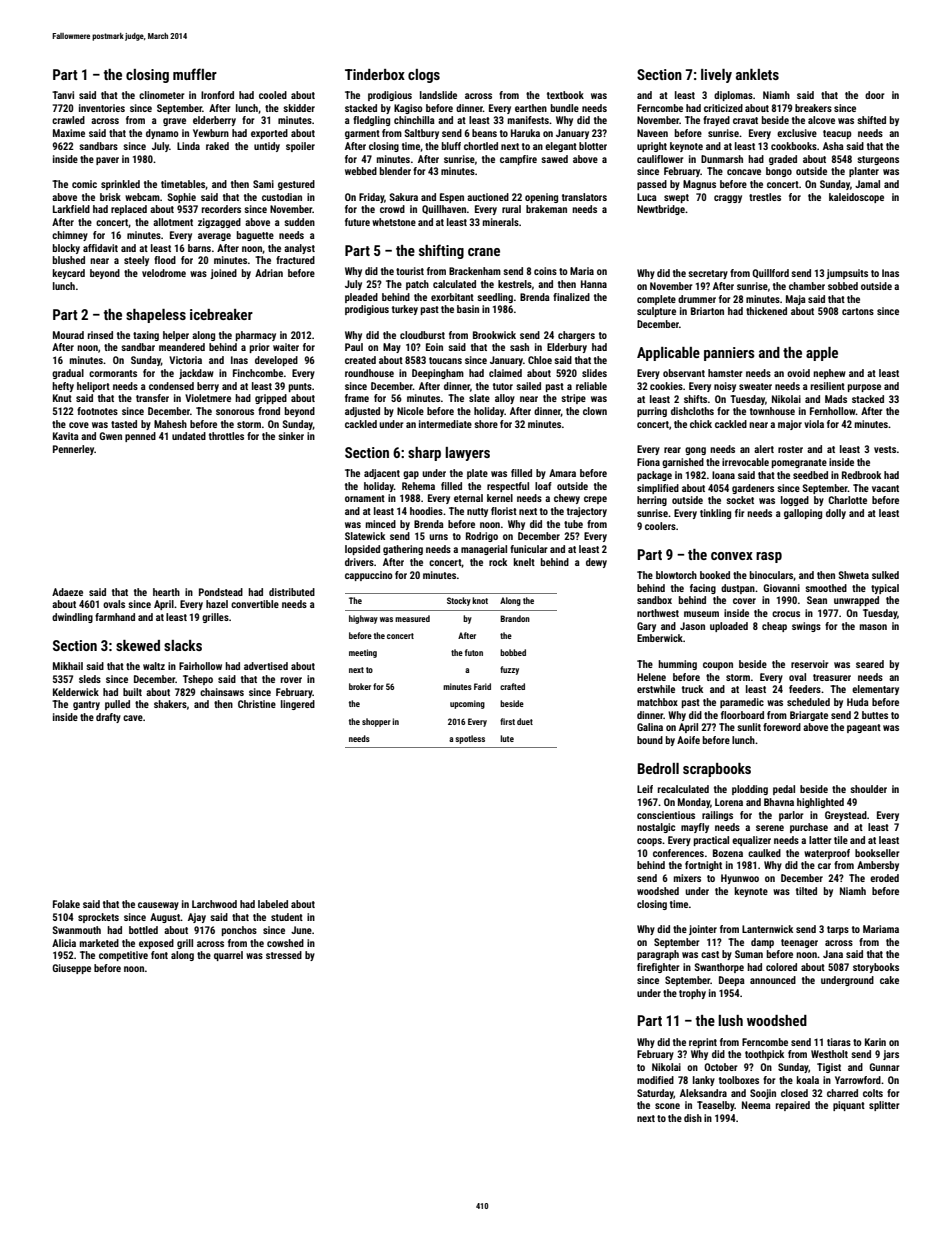 The image size is (952, 1233). I want to click on Christine, so click(257, 704).
